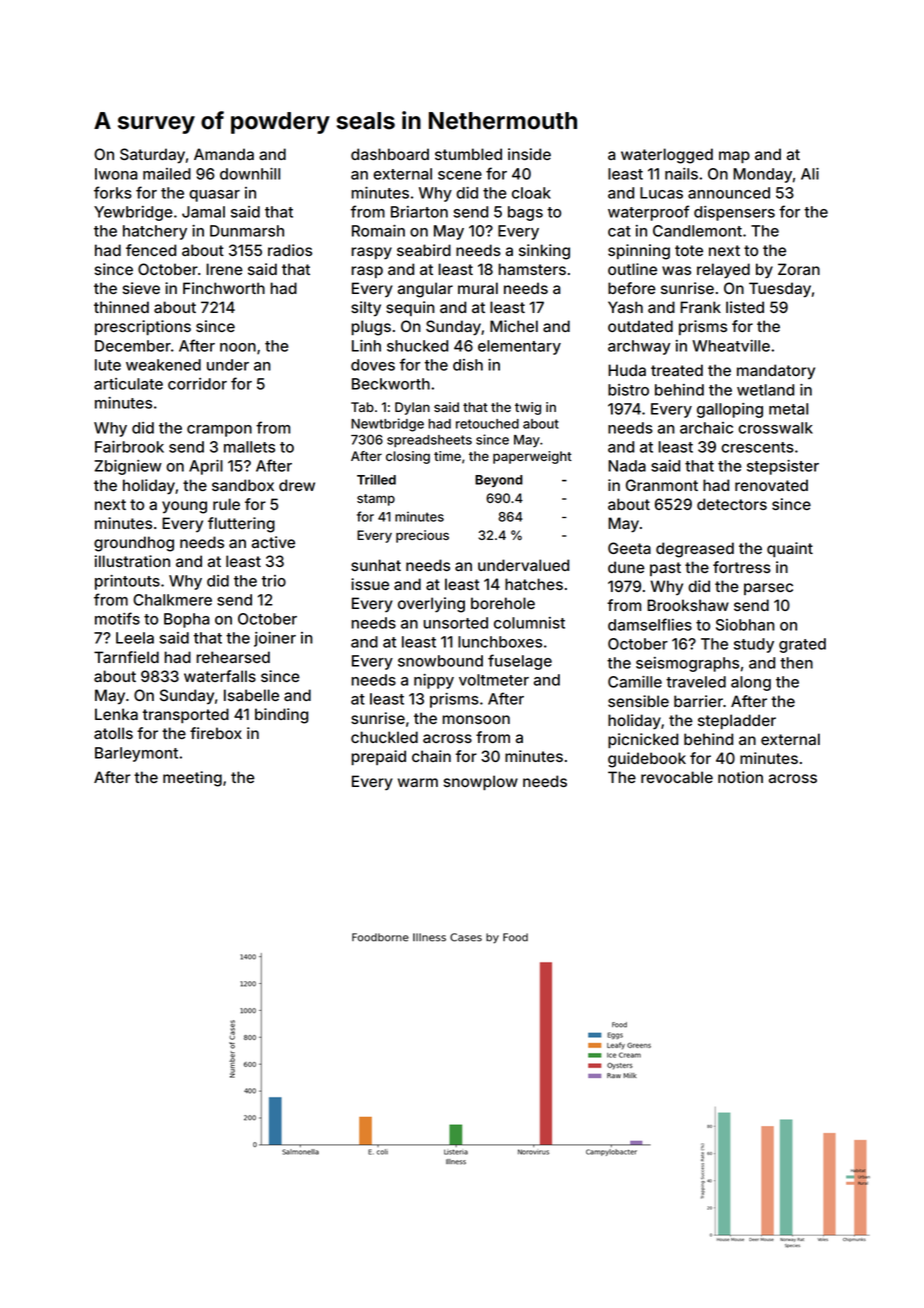 This image has height=1308, width=924. I want to click on sieve, so click(141, 288).
